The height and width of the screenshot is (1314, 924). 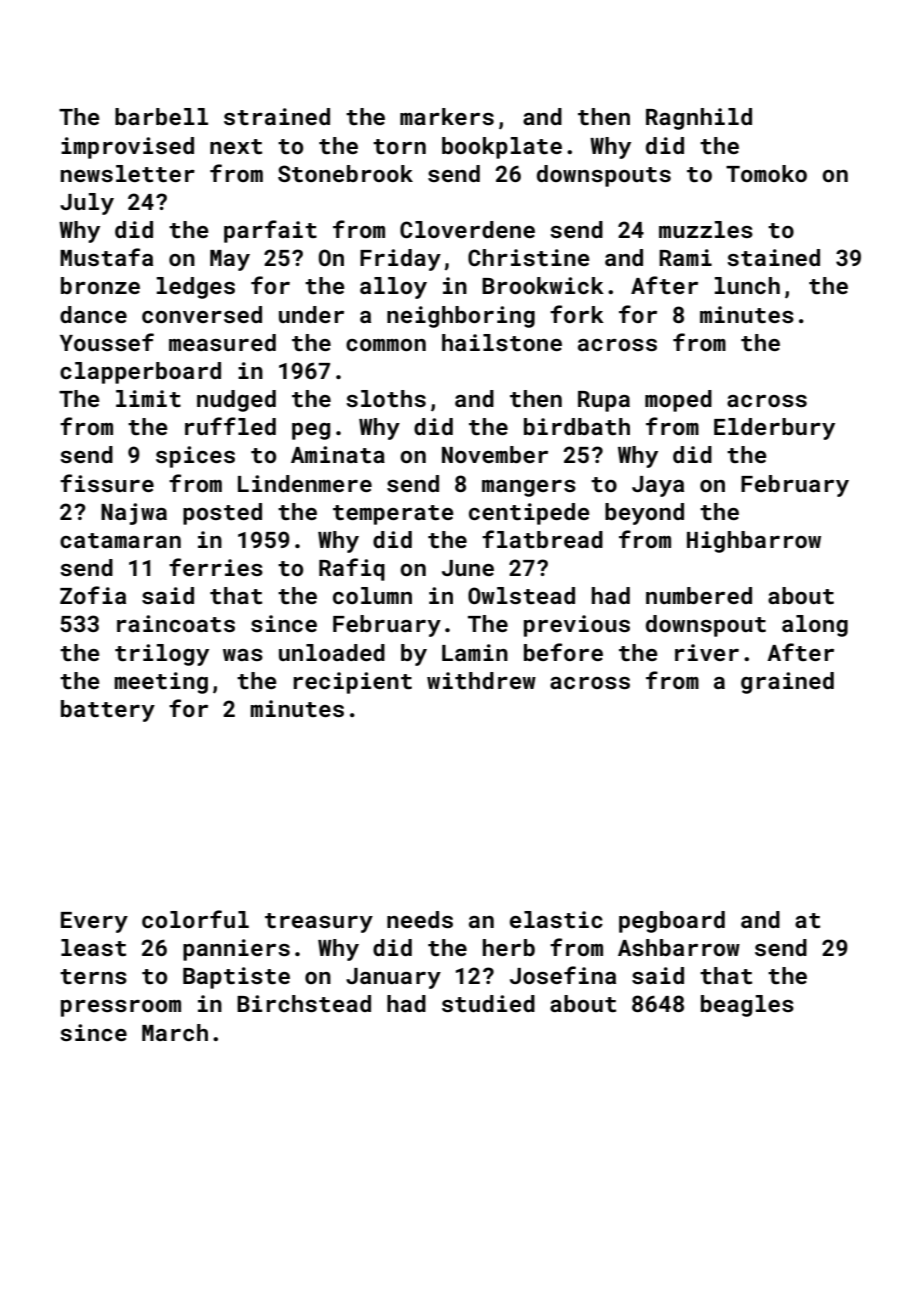 I want to click on grained, so click(x=787, y=683).
